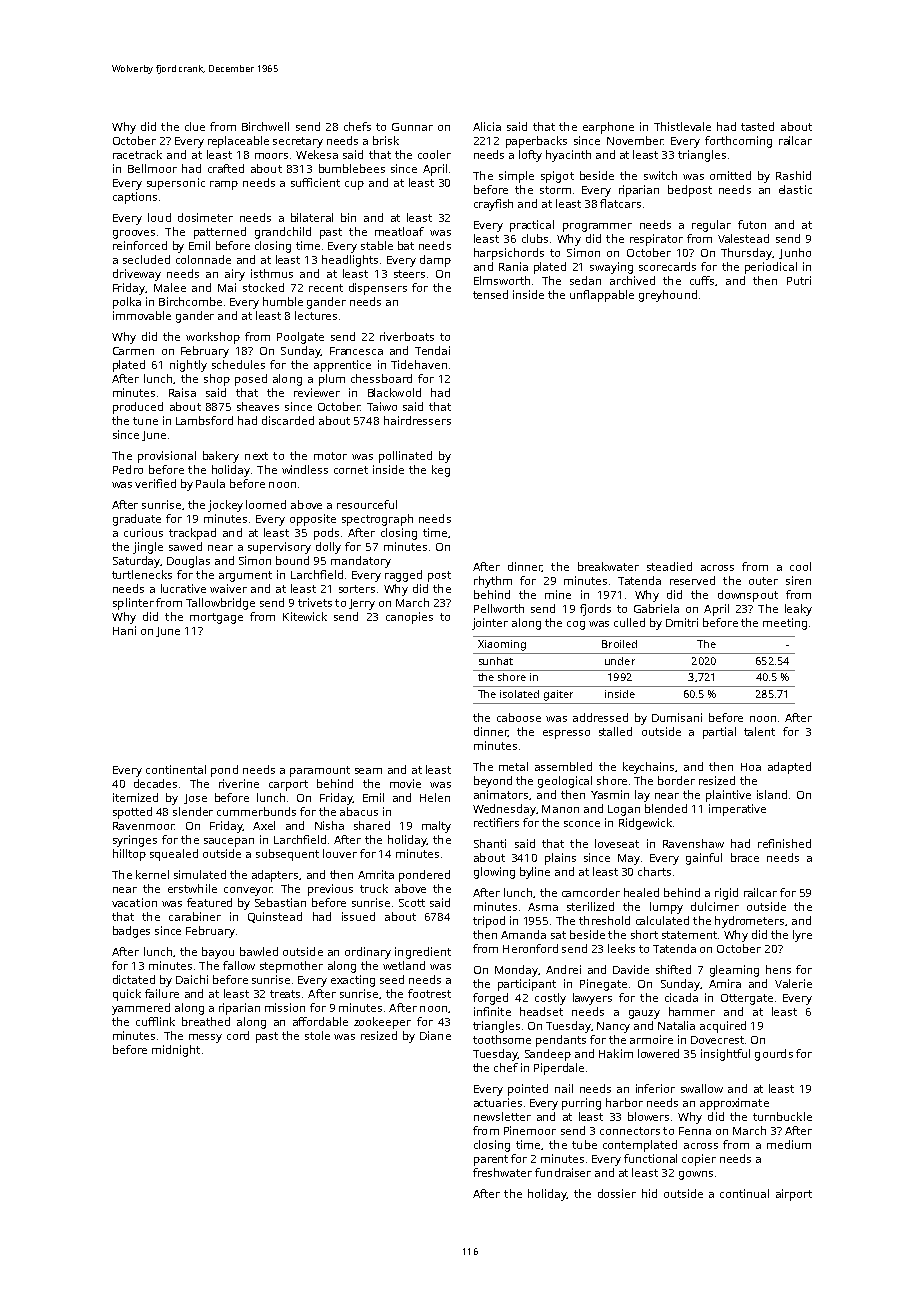  Describe the element at coordinates (429, 993) in the screenshot. I see `footrest` at that location.
